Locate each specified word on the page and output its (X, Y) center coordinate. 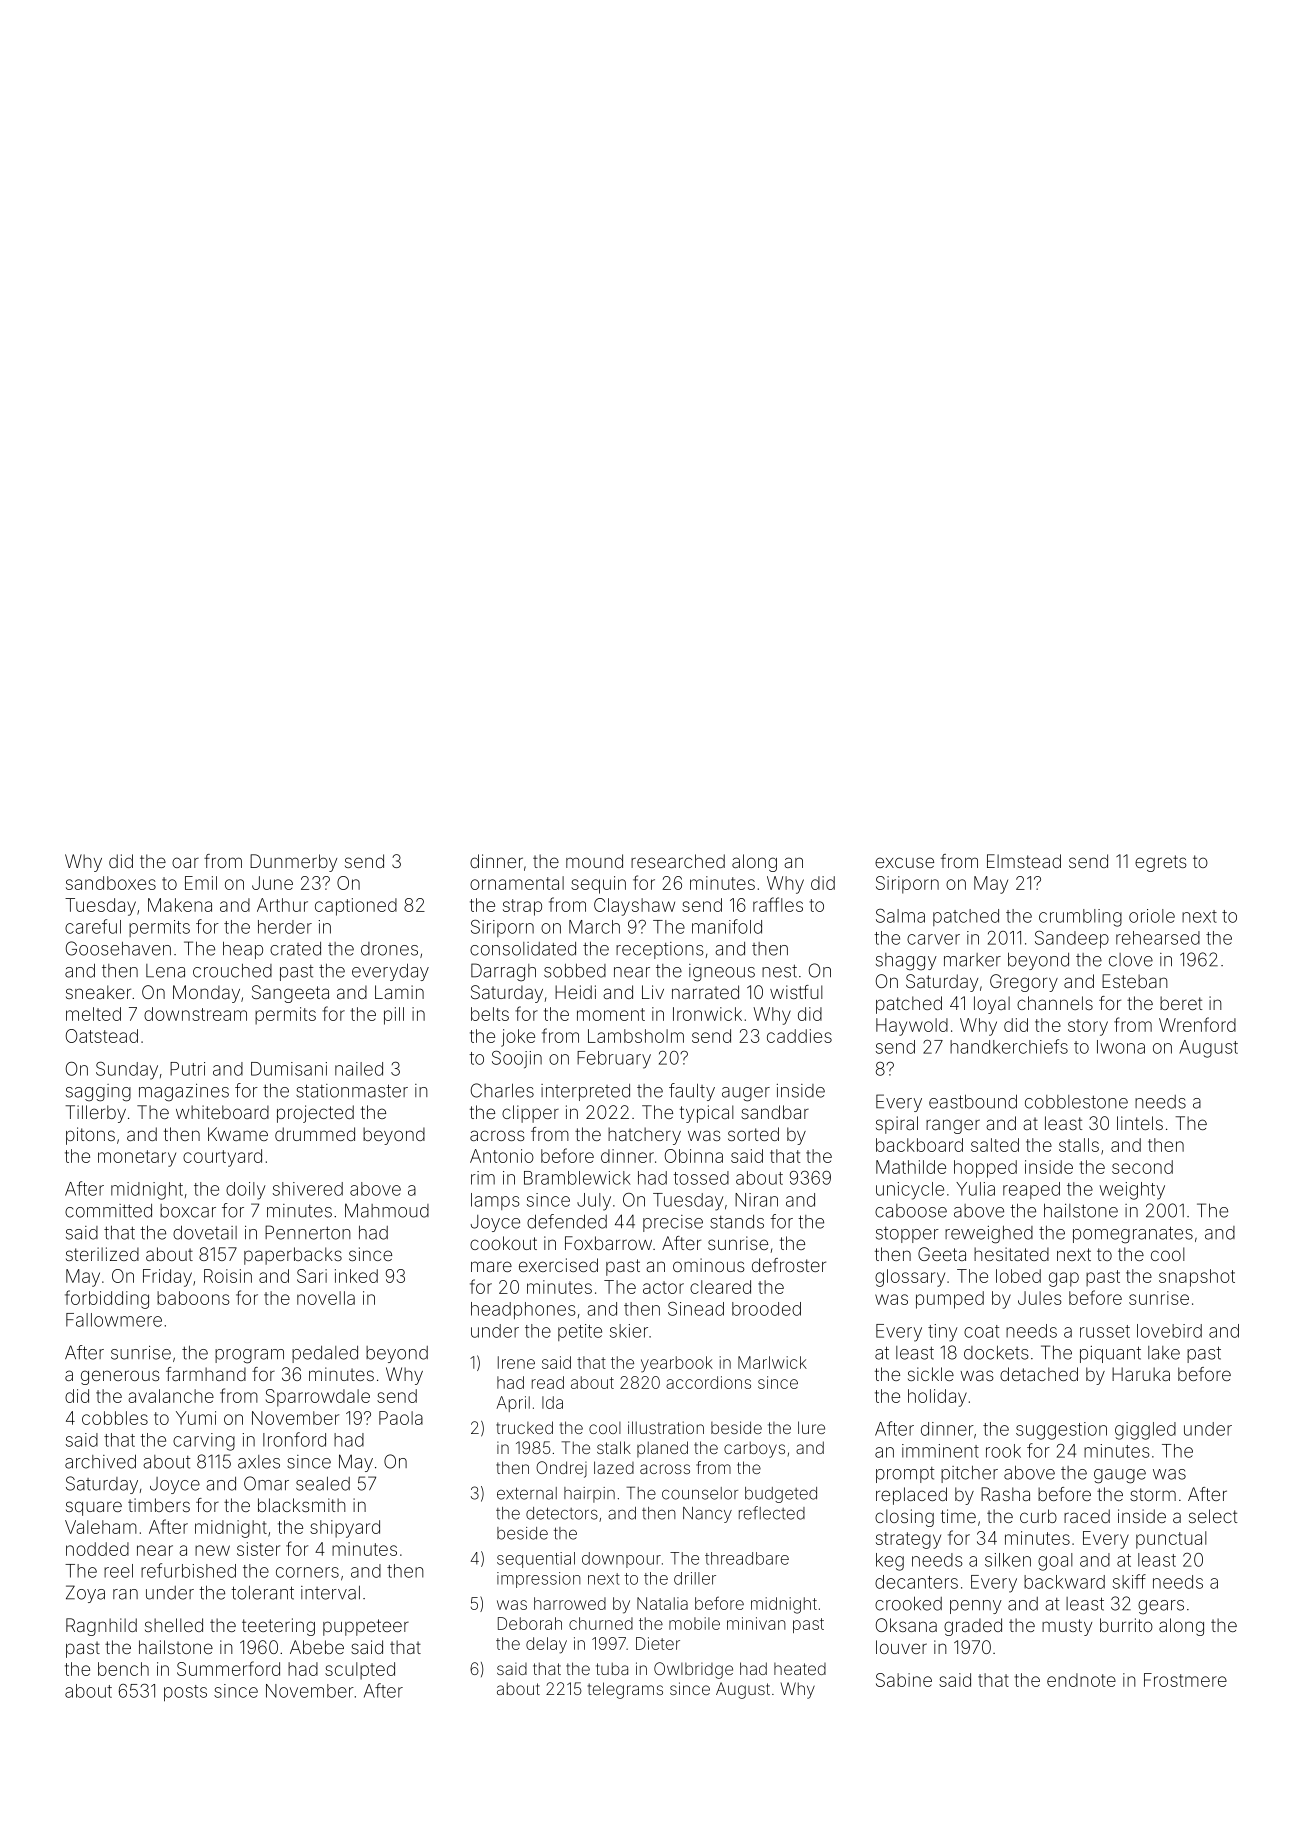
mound (594, 861)
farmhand (206, 1374)
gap (1064, 1279)
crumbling (1080, 918)
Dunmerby (293, 863)
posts (185, 1693)
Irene (516, 1362)
